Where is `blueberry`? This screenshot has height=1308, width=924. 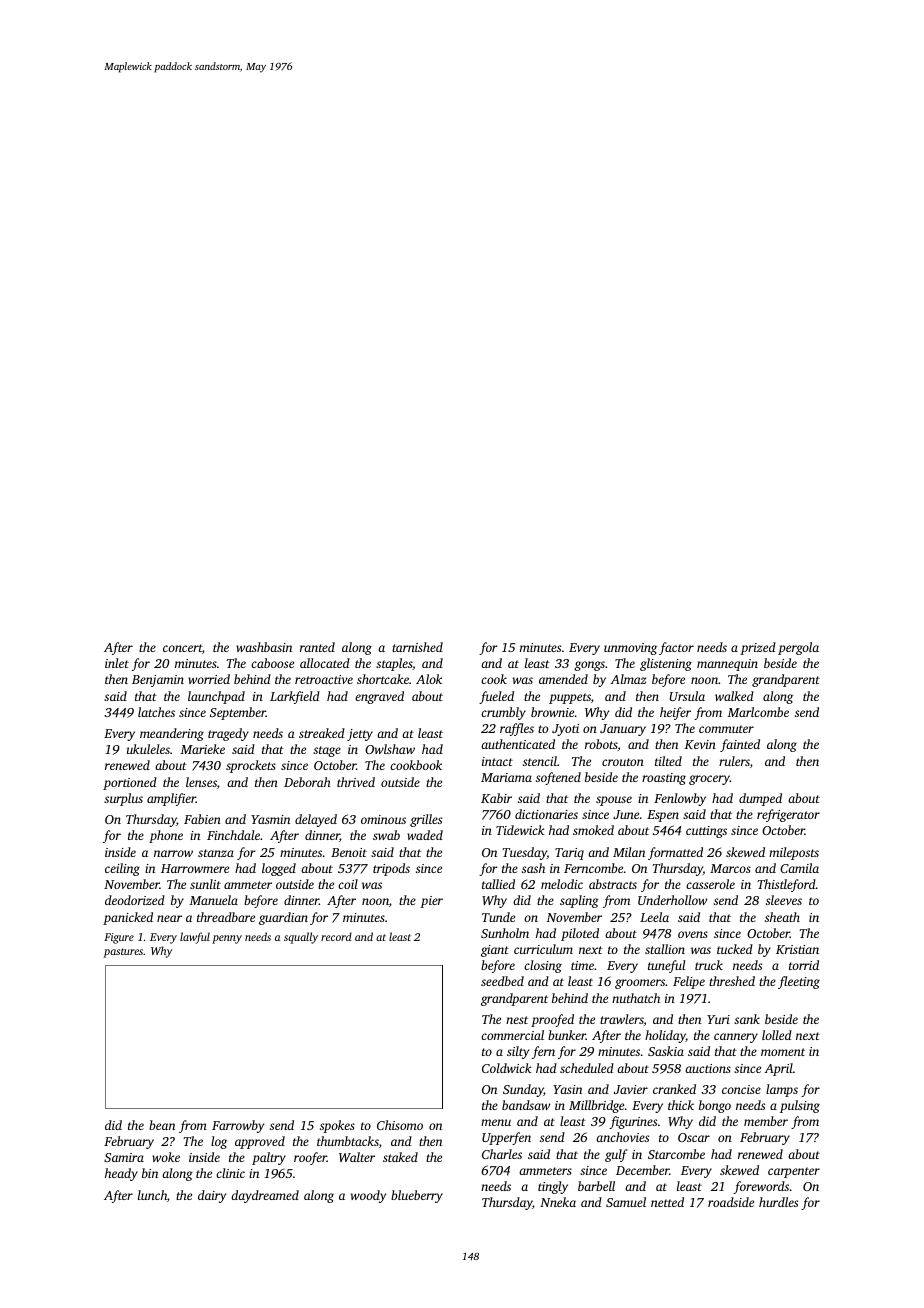 blueberry is located at coordinates (417, 1196).
